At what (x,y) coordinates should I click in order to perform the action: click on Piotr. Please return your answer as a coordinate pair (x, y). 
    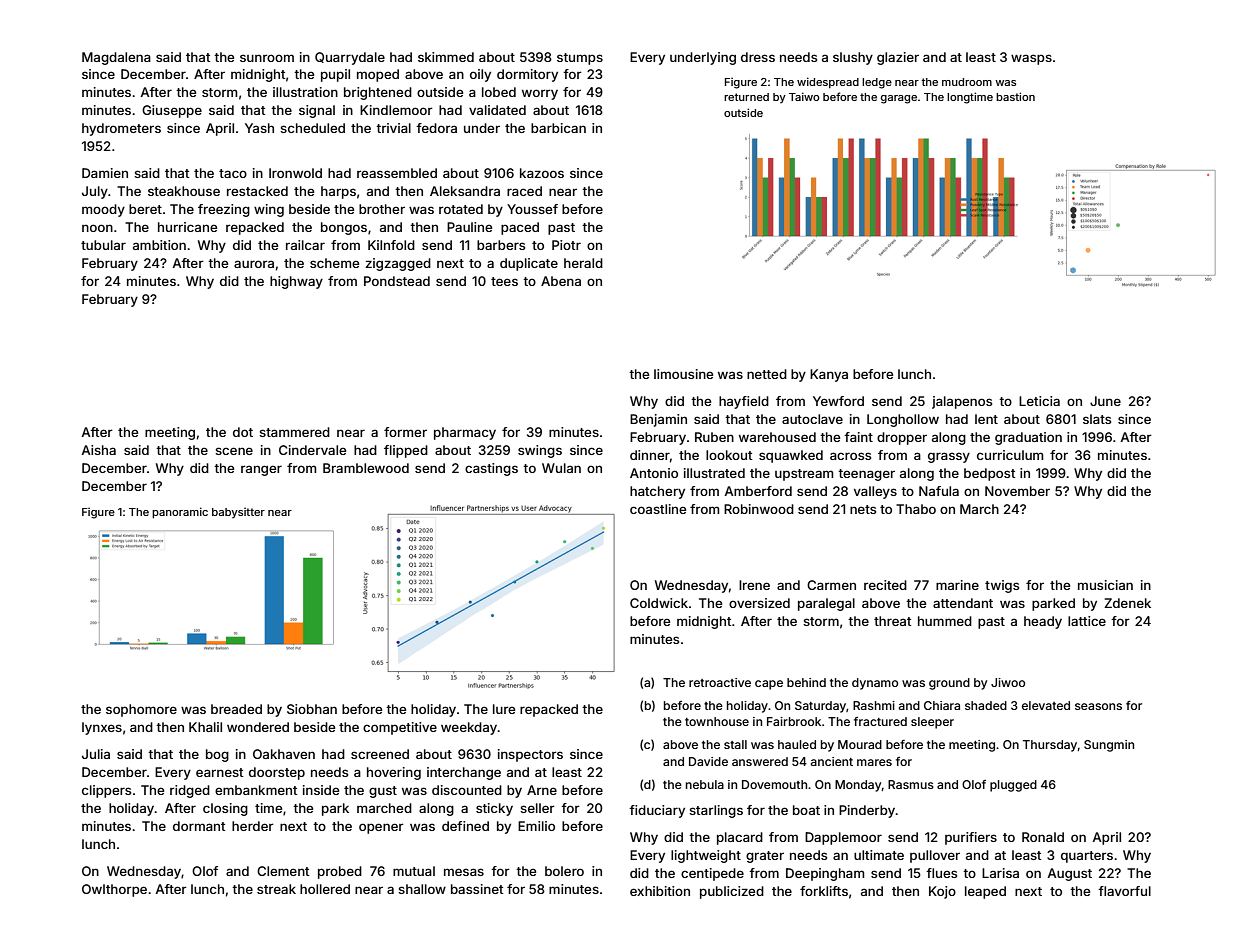
    Looking at the image, I should click on (566, 245).
